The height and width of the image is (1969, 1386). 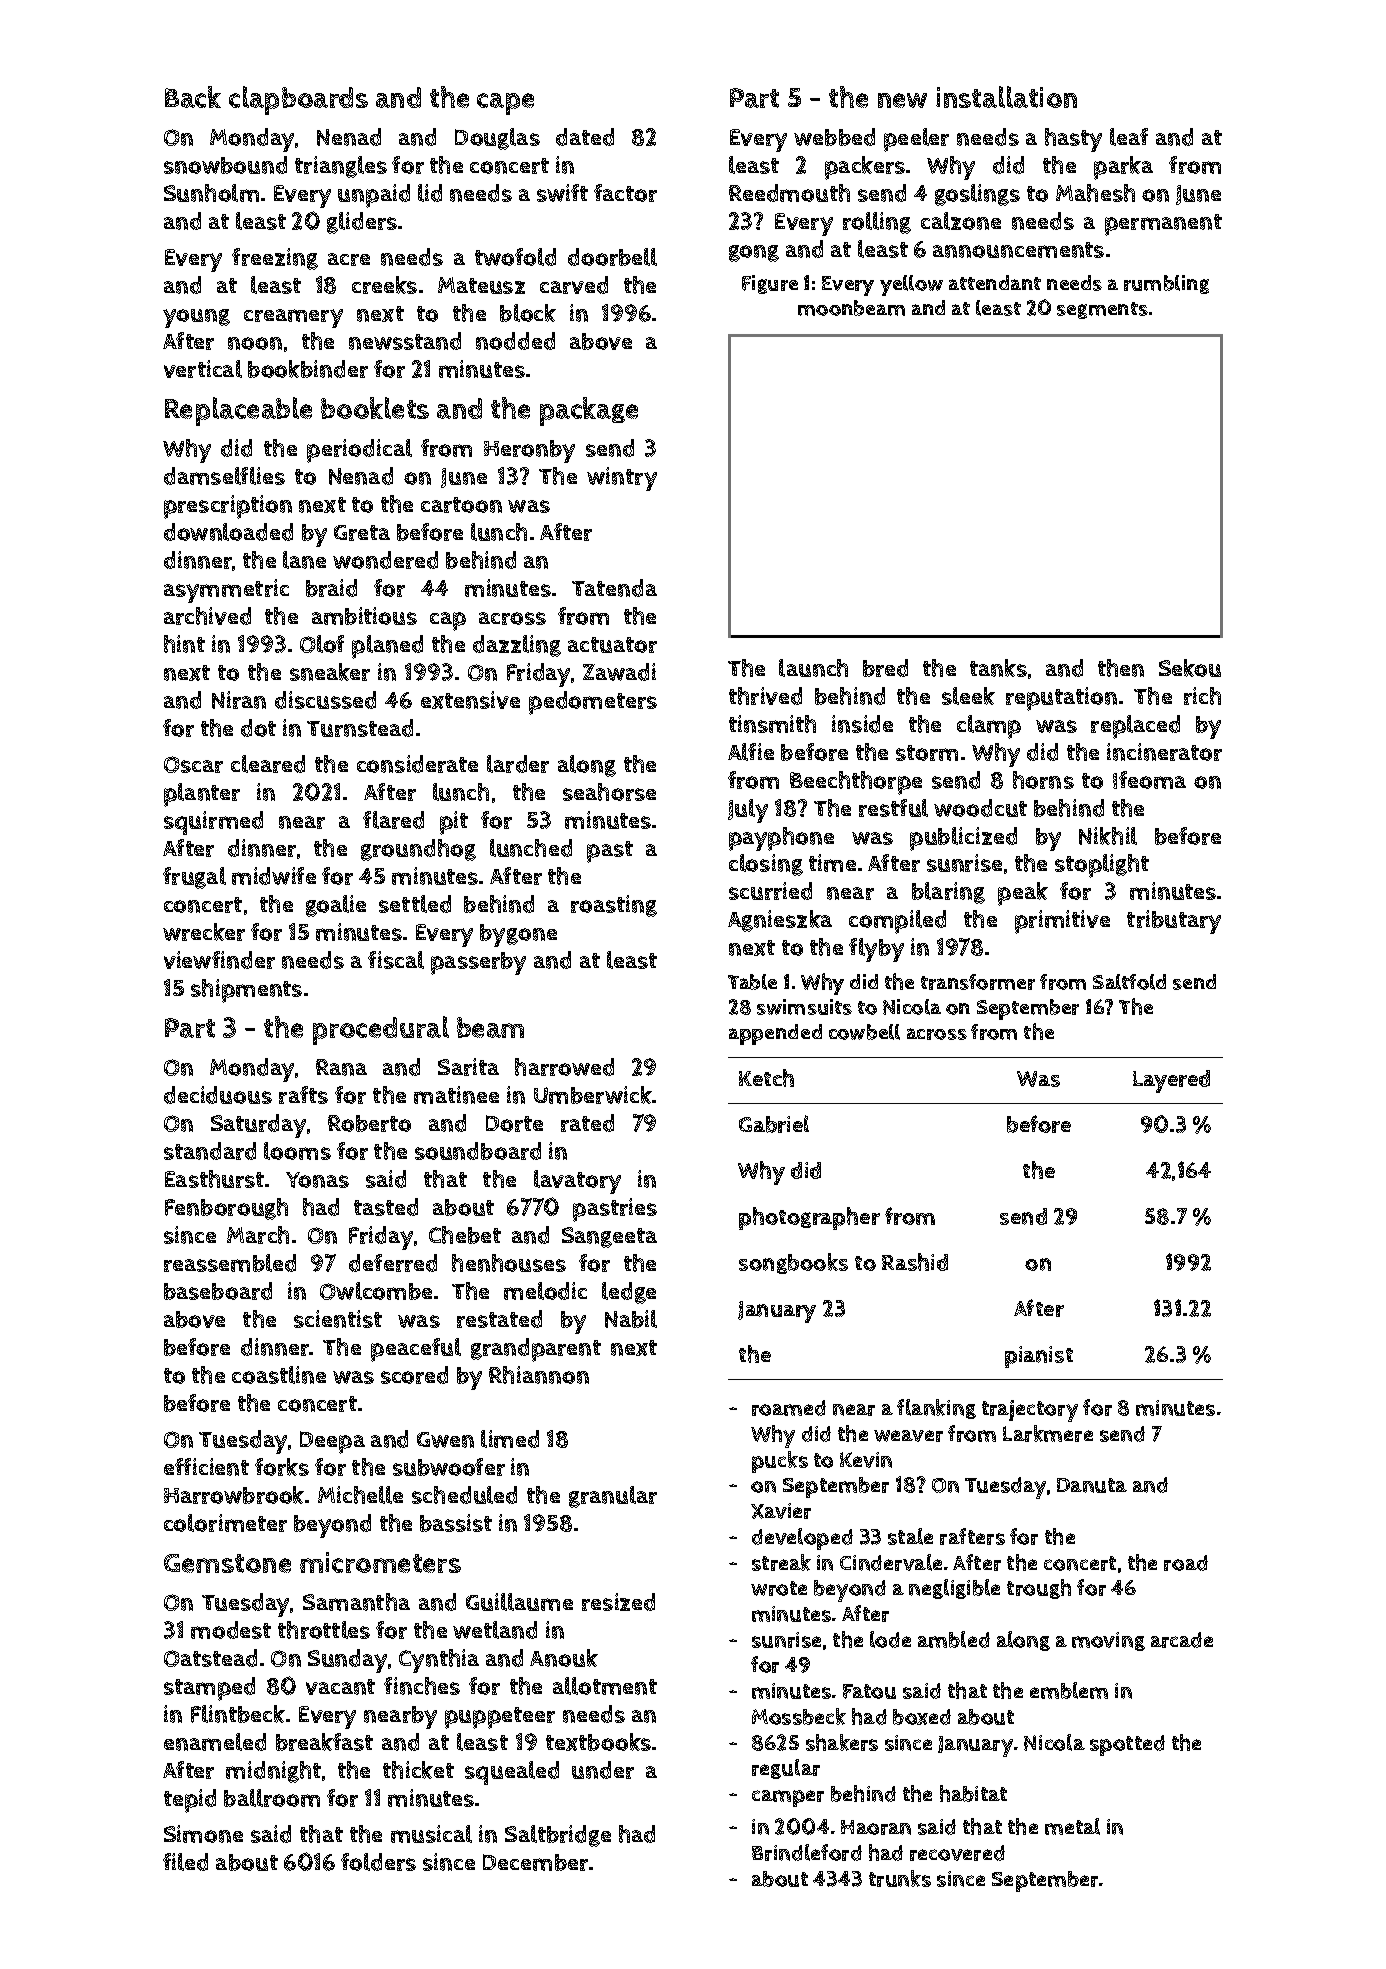 I want to click on Yonas, so click(x=317, y=1180).
